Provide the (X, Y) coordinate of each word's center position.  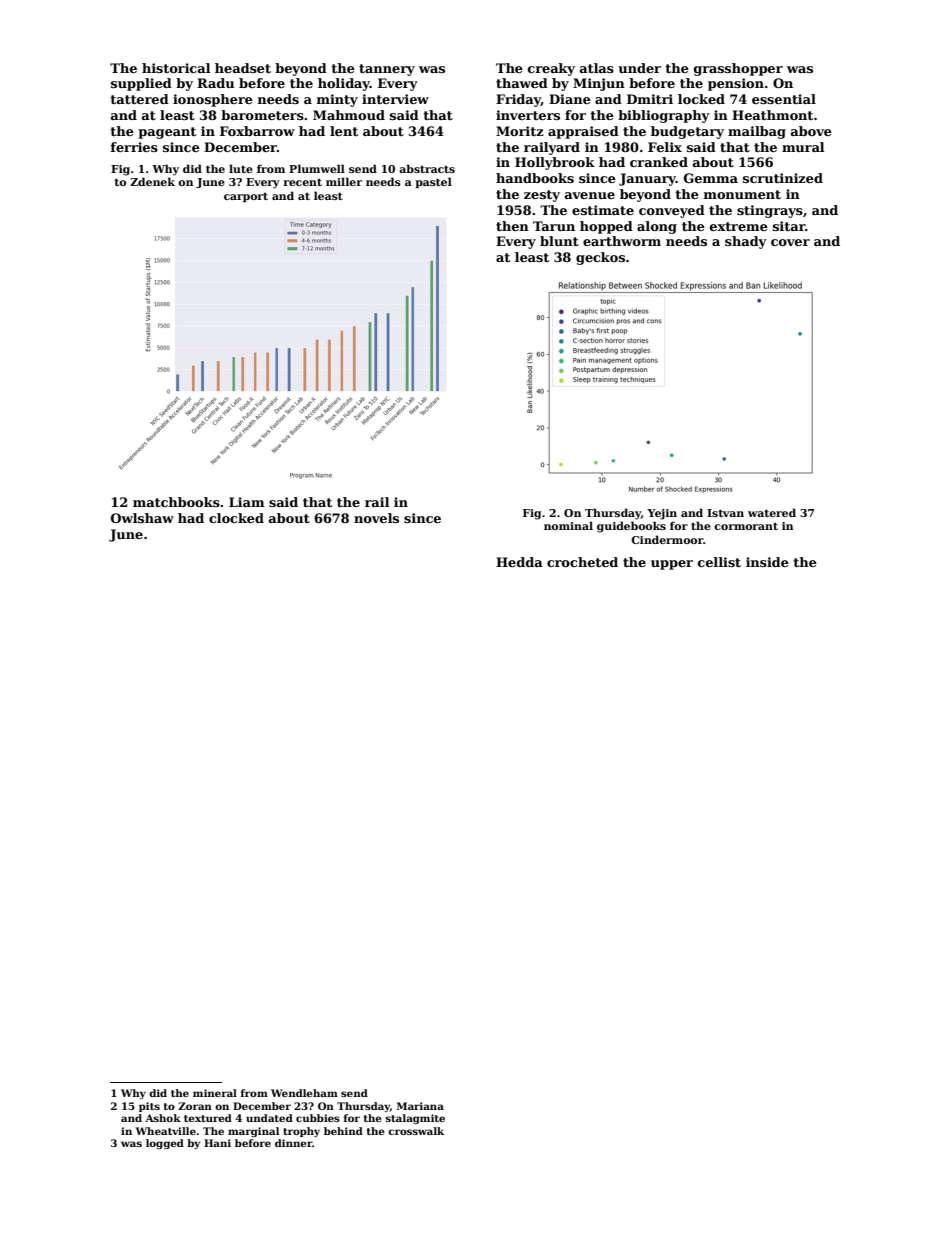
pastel (433, 182)
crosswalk (416, 1131)
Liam (247, 502)
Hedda (519, 562)
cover (790, 242)
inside (767, 562)
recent (303, 182)
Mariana (420, 1106)
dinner (293, 1143)
